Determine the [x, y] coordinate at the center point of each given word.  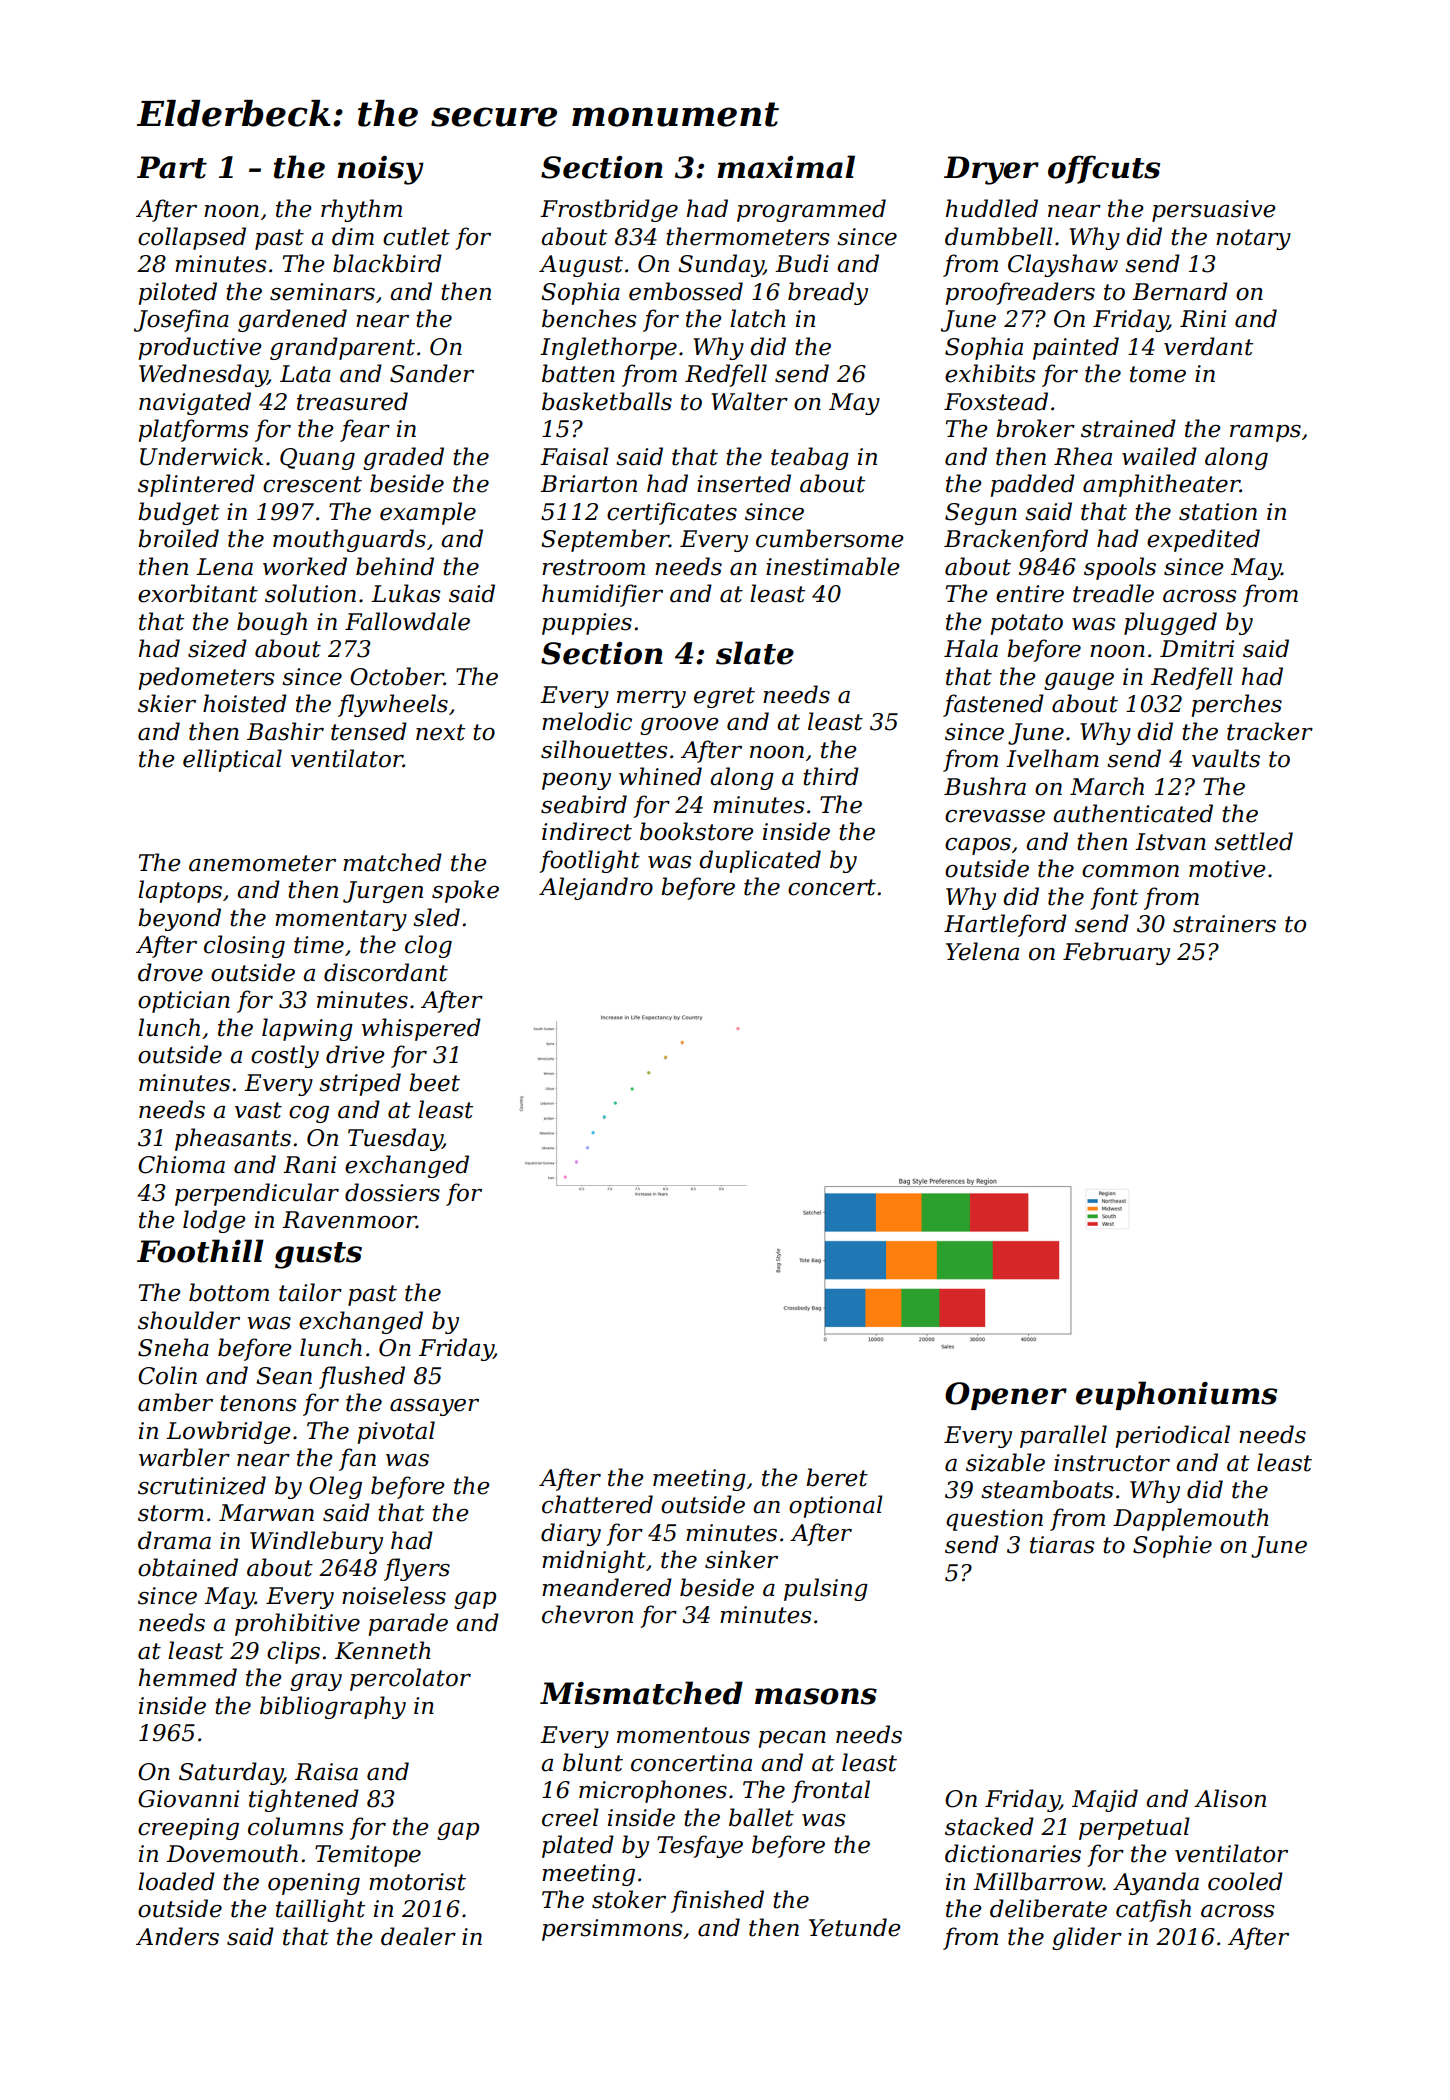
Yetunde [854, 1927]
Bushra [985, 786]
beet [434, 1082]
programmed [811, 210]
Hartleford [1005, 925]
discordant [386, 972]
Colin [167, 1375]
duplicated [760, 861]
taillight [320, 1910]
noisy [380, 170]
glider [1087, 1938]
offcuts [1104, 169]
